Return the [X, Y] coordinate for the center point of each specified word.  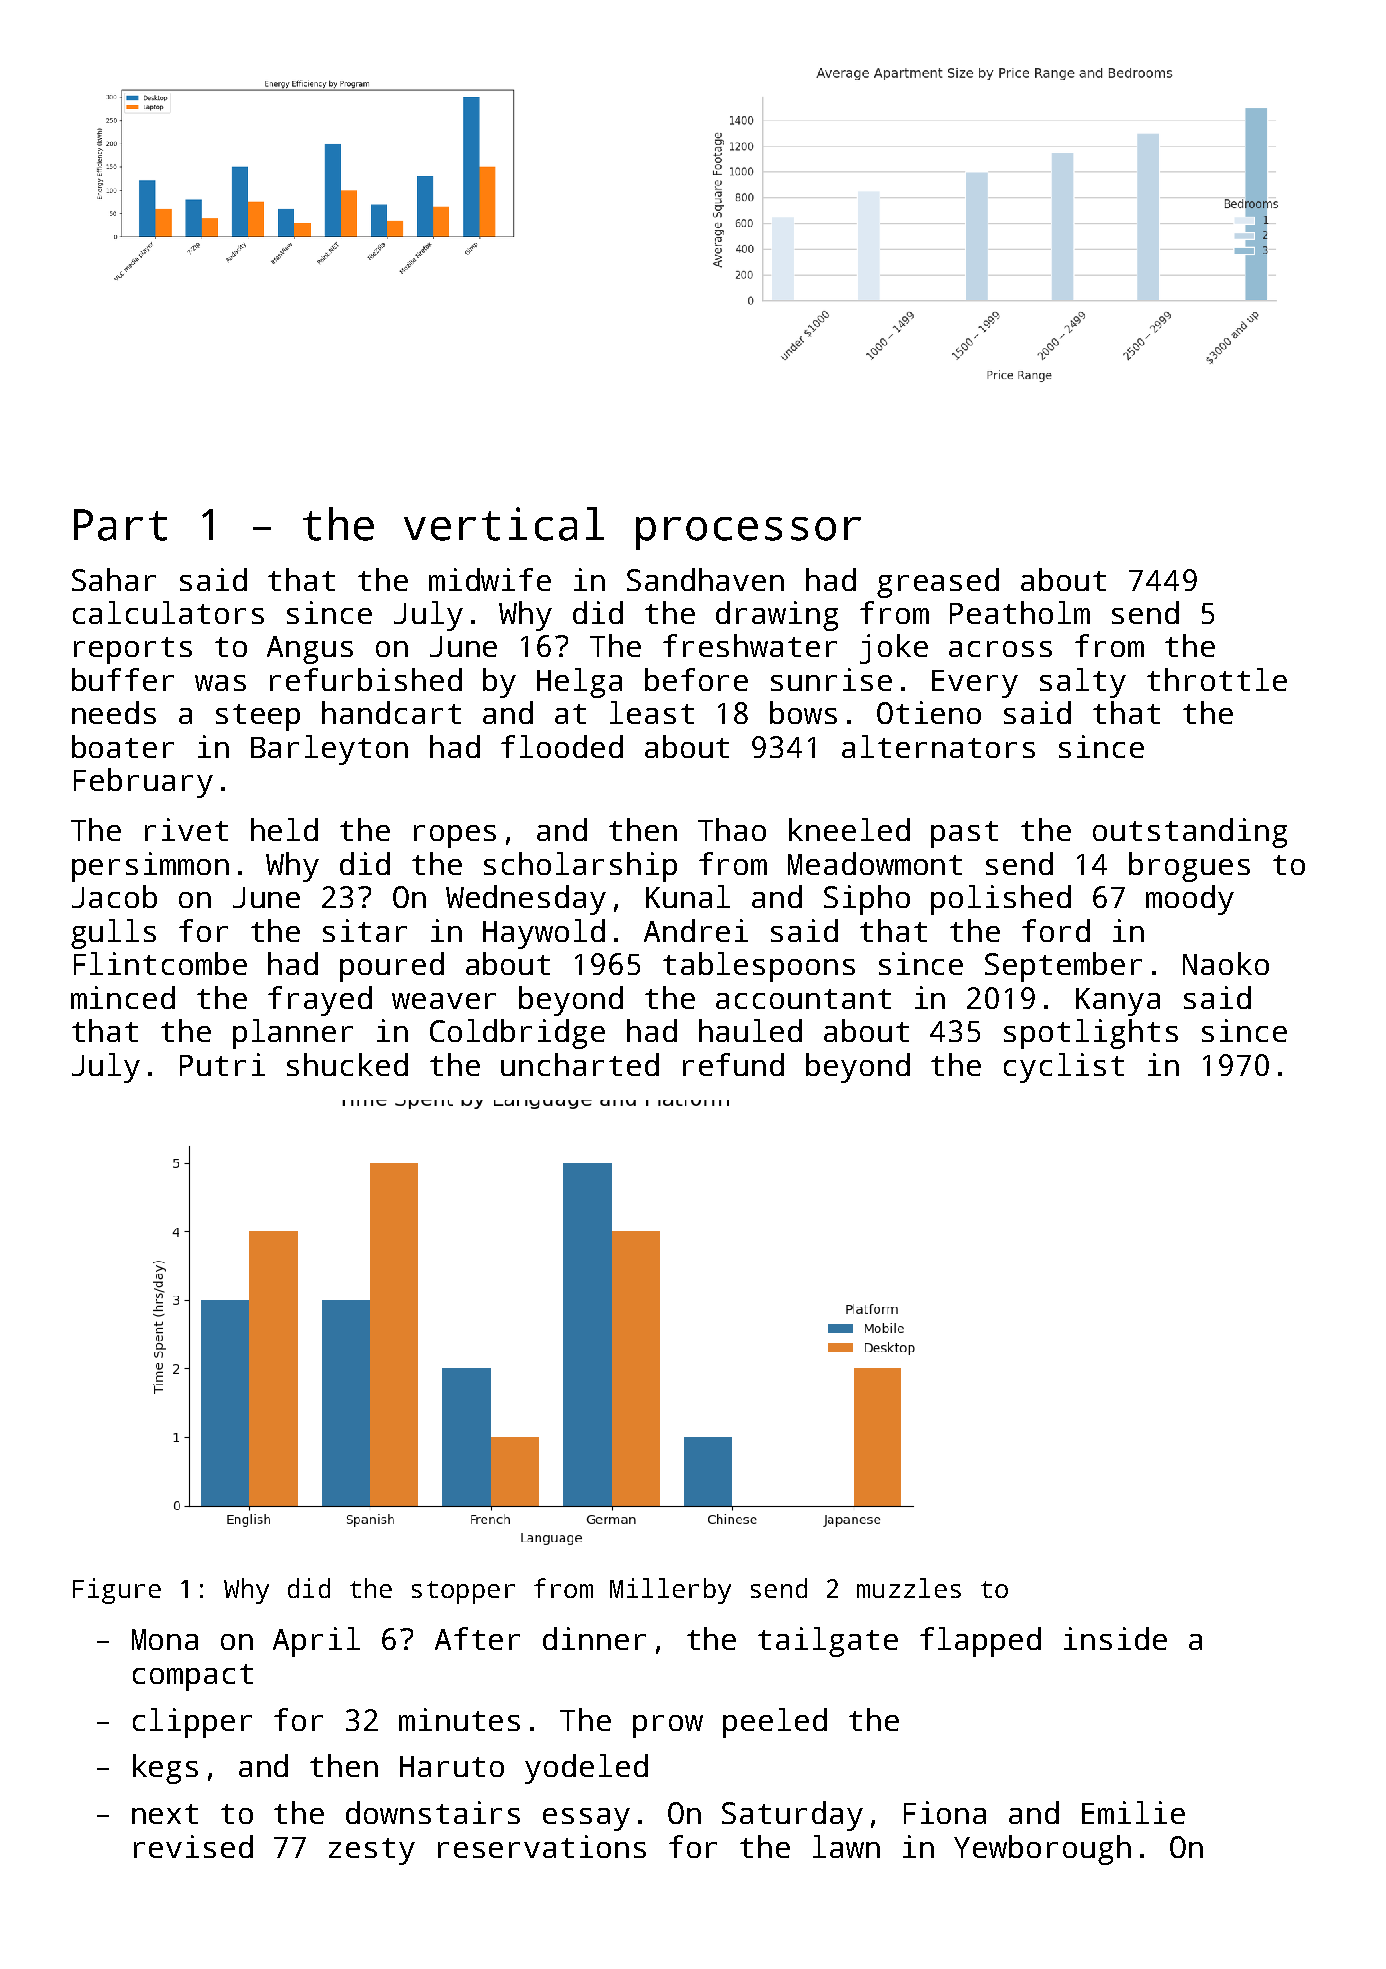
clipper [192, 1723]
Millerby [670, 1591]
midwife [490, 579]
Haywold [544, 934]
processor [748, 533]
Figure [117, 1591]
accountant [803, 999]
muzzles [909, 1588]
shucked [347, 1064]
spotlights [1091, 1034]
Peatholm [1020, 612]
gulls [113, 934]
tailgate [828, 1642]
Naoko [1226, 963]
